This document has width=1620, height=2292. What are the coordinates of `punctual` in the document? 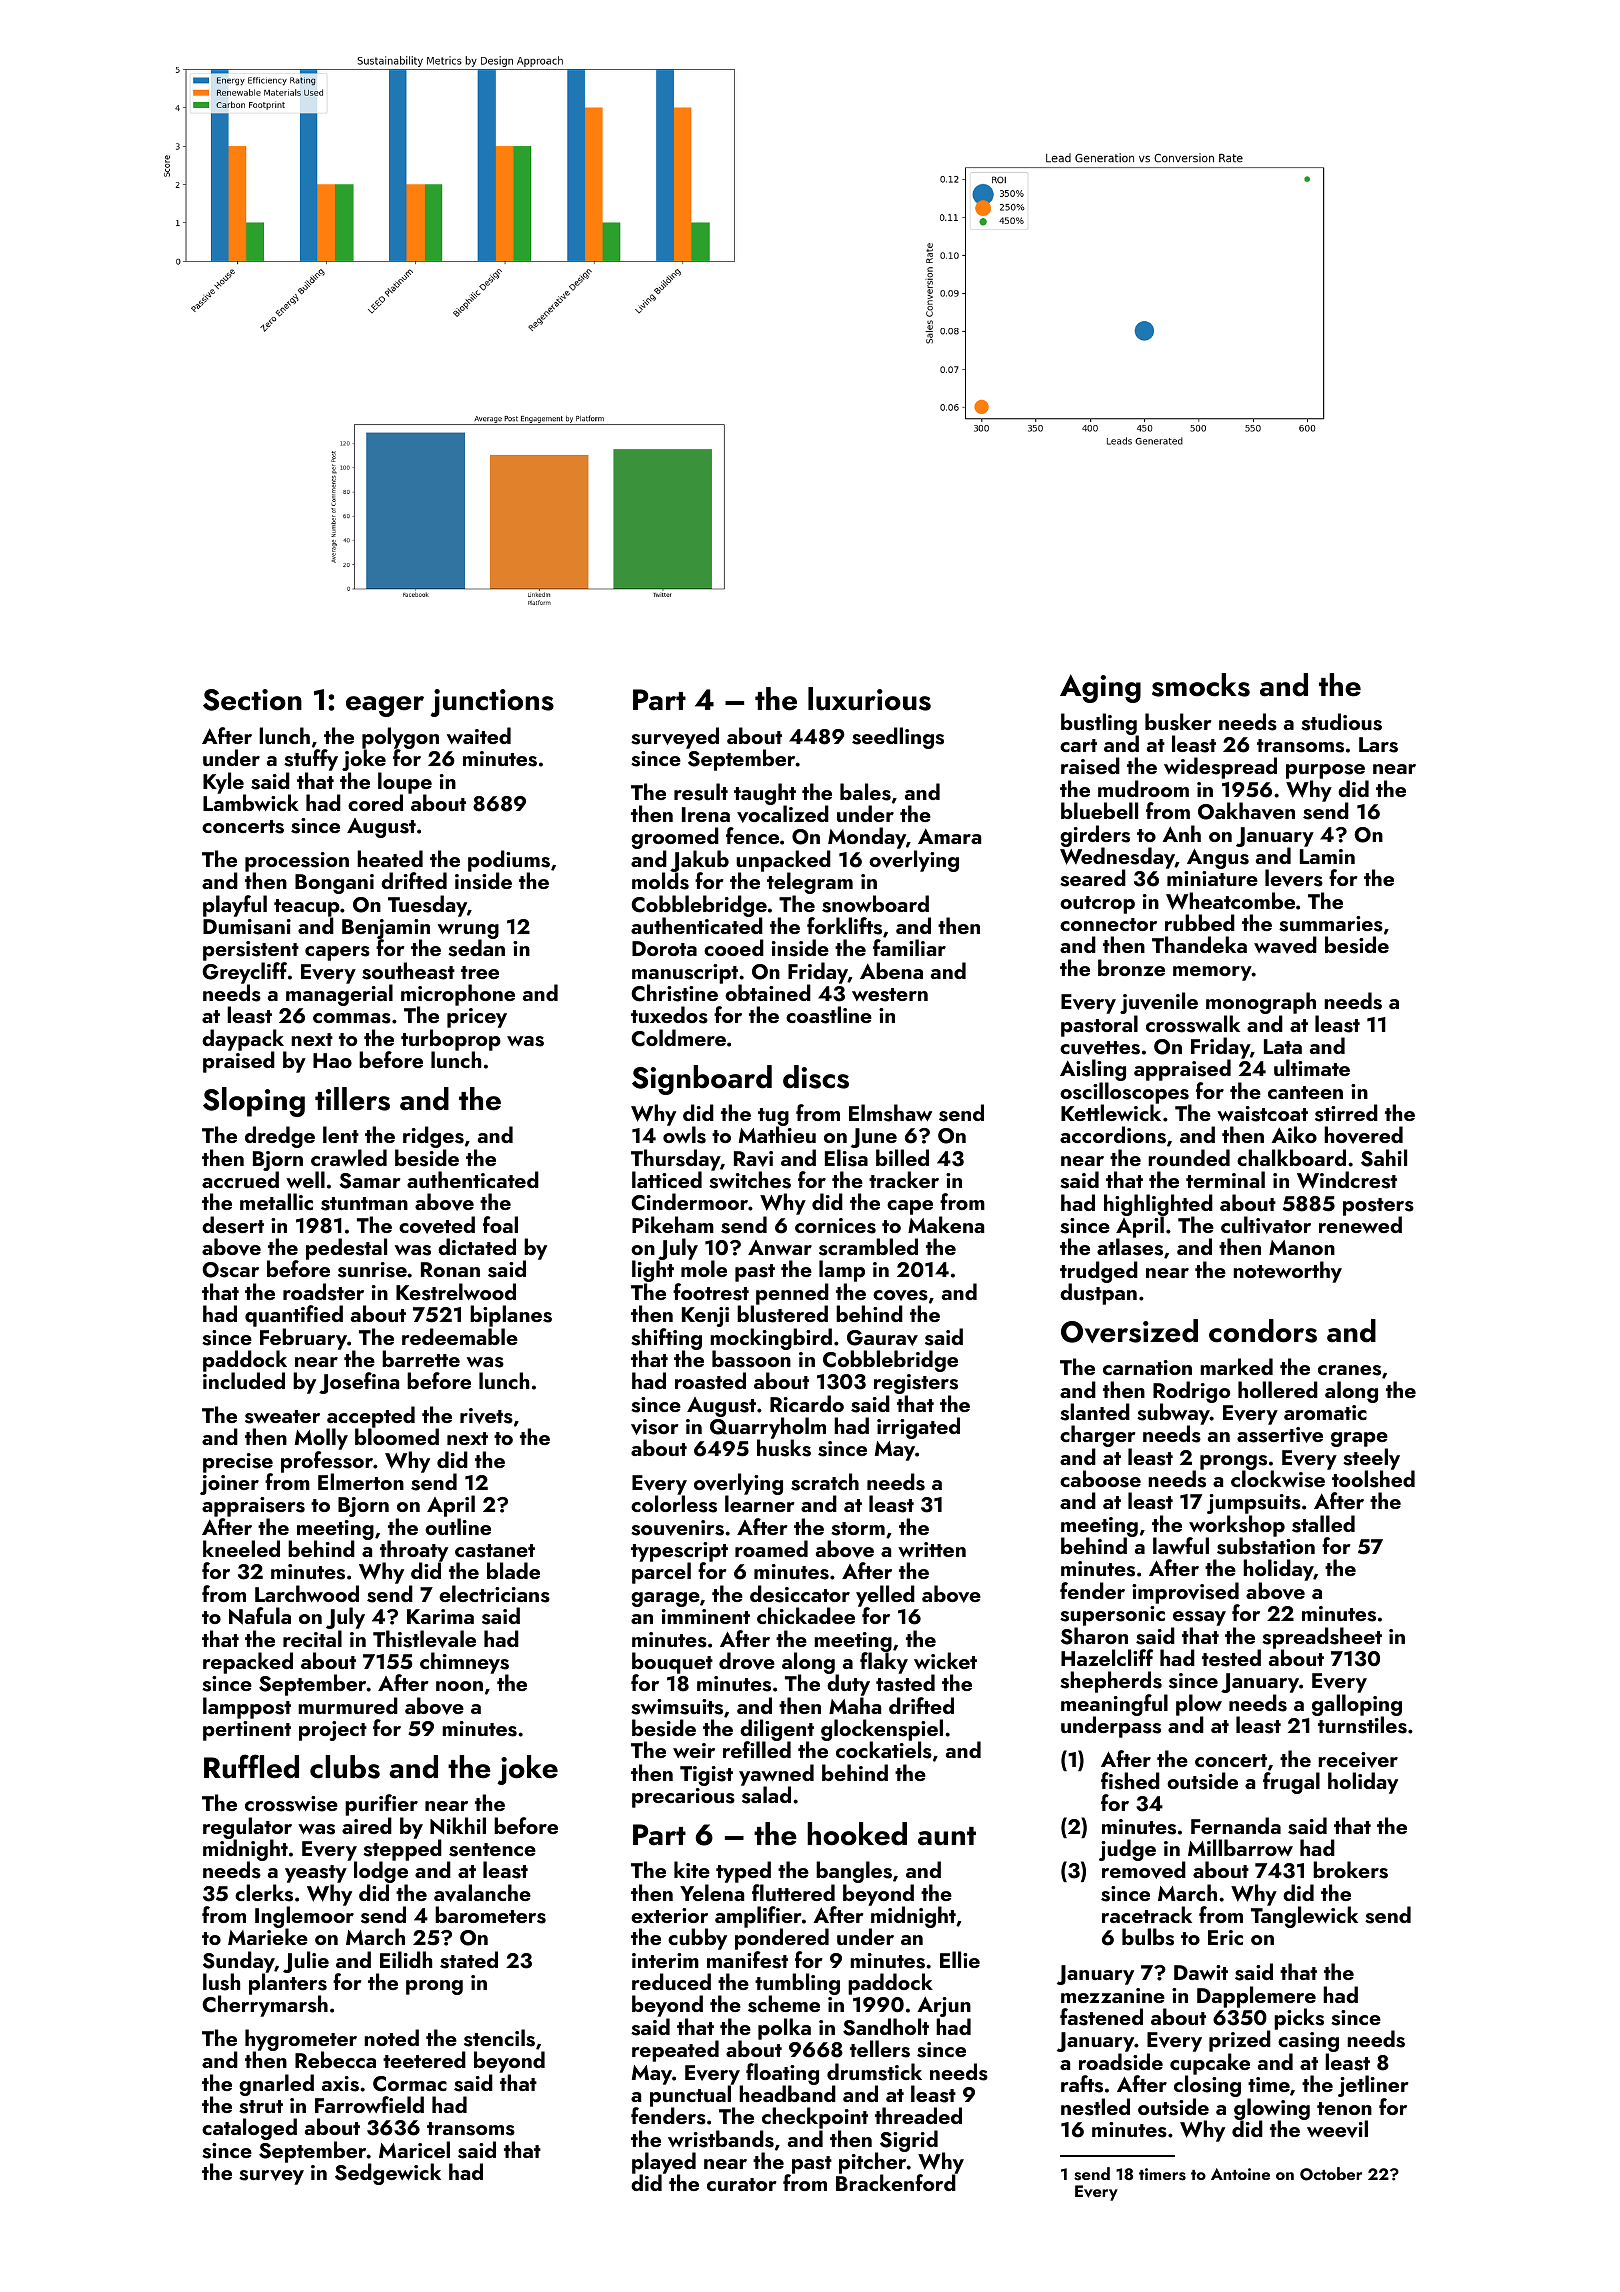 It's located at (692, 2096).
